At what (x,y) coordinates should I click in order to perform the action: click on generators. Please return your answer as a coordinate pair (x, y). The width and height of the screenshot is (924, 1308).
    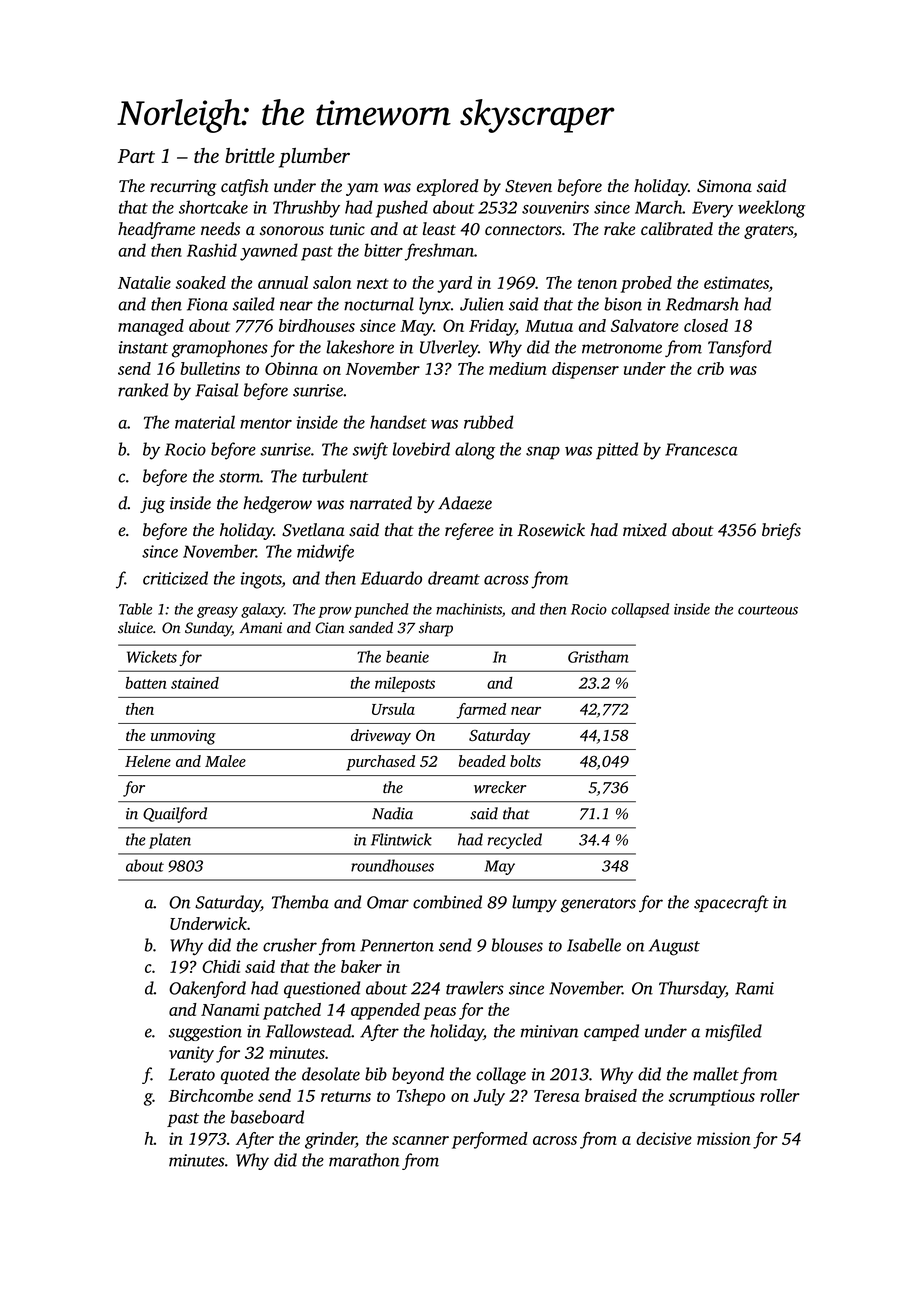
    Looking at the image, I should click on (598, 905).
